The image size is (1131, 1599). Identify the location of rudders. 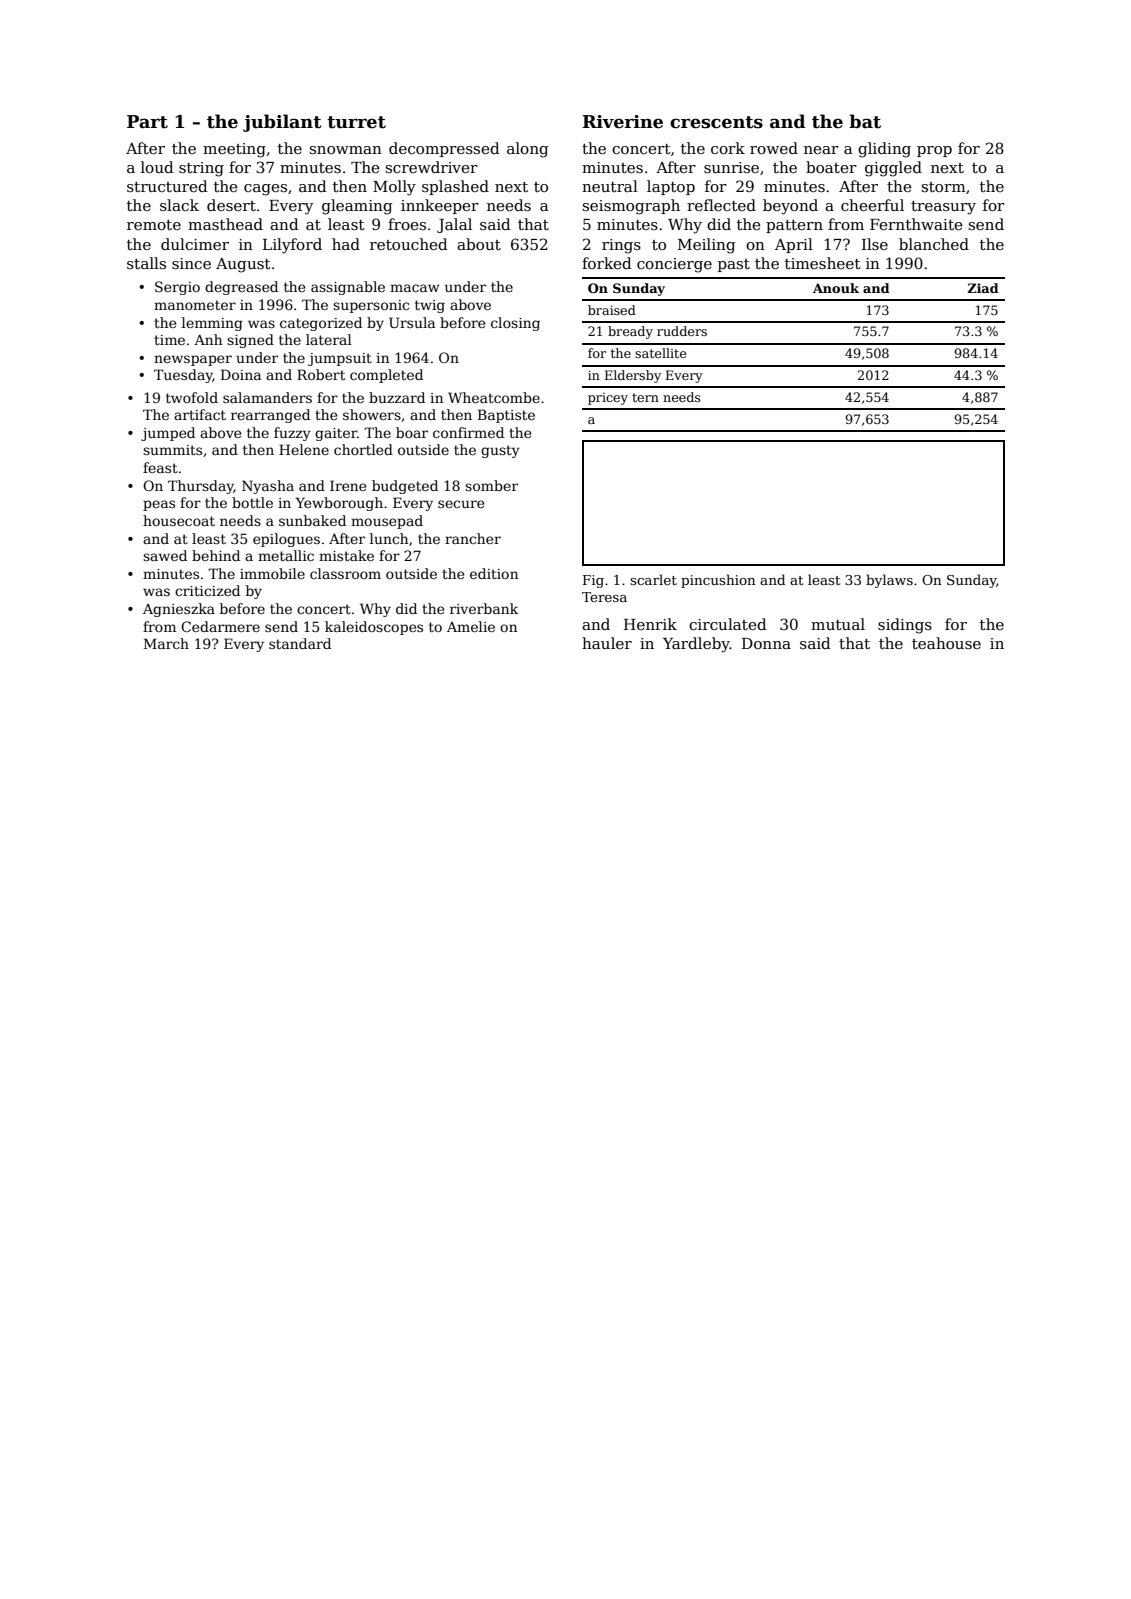
(682, 331).
